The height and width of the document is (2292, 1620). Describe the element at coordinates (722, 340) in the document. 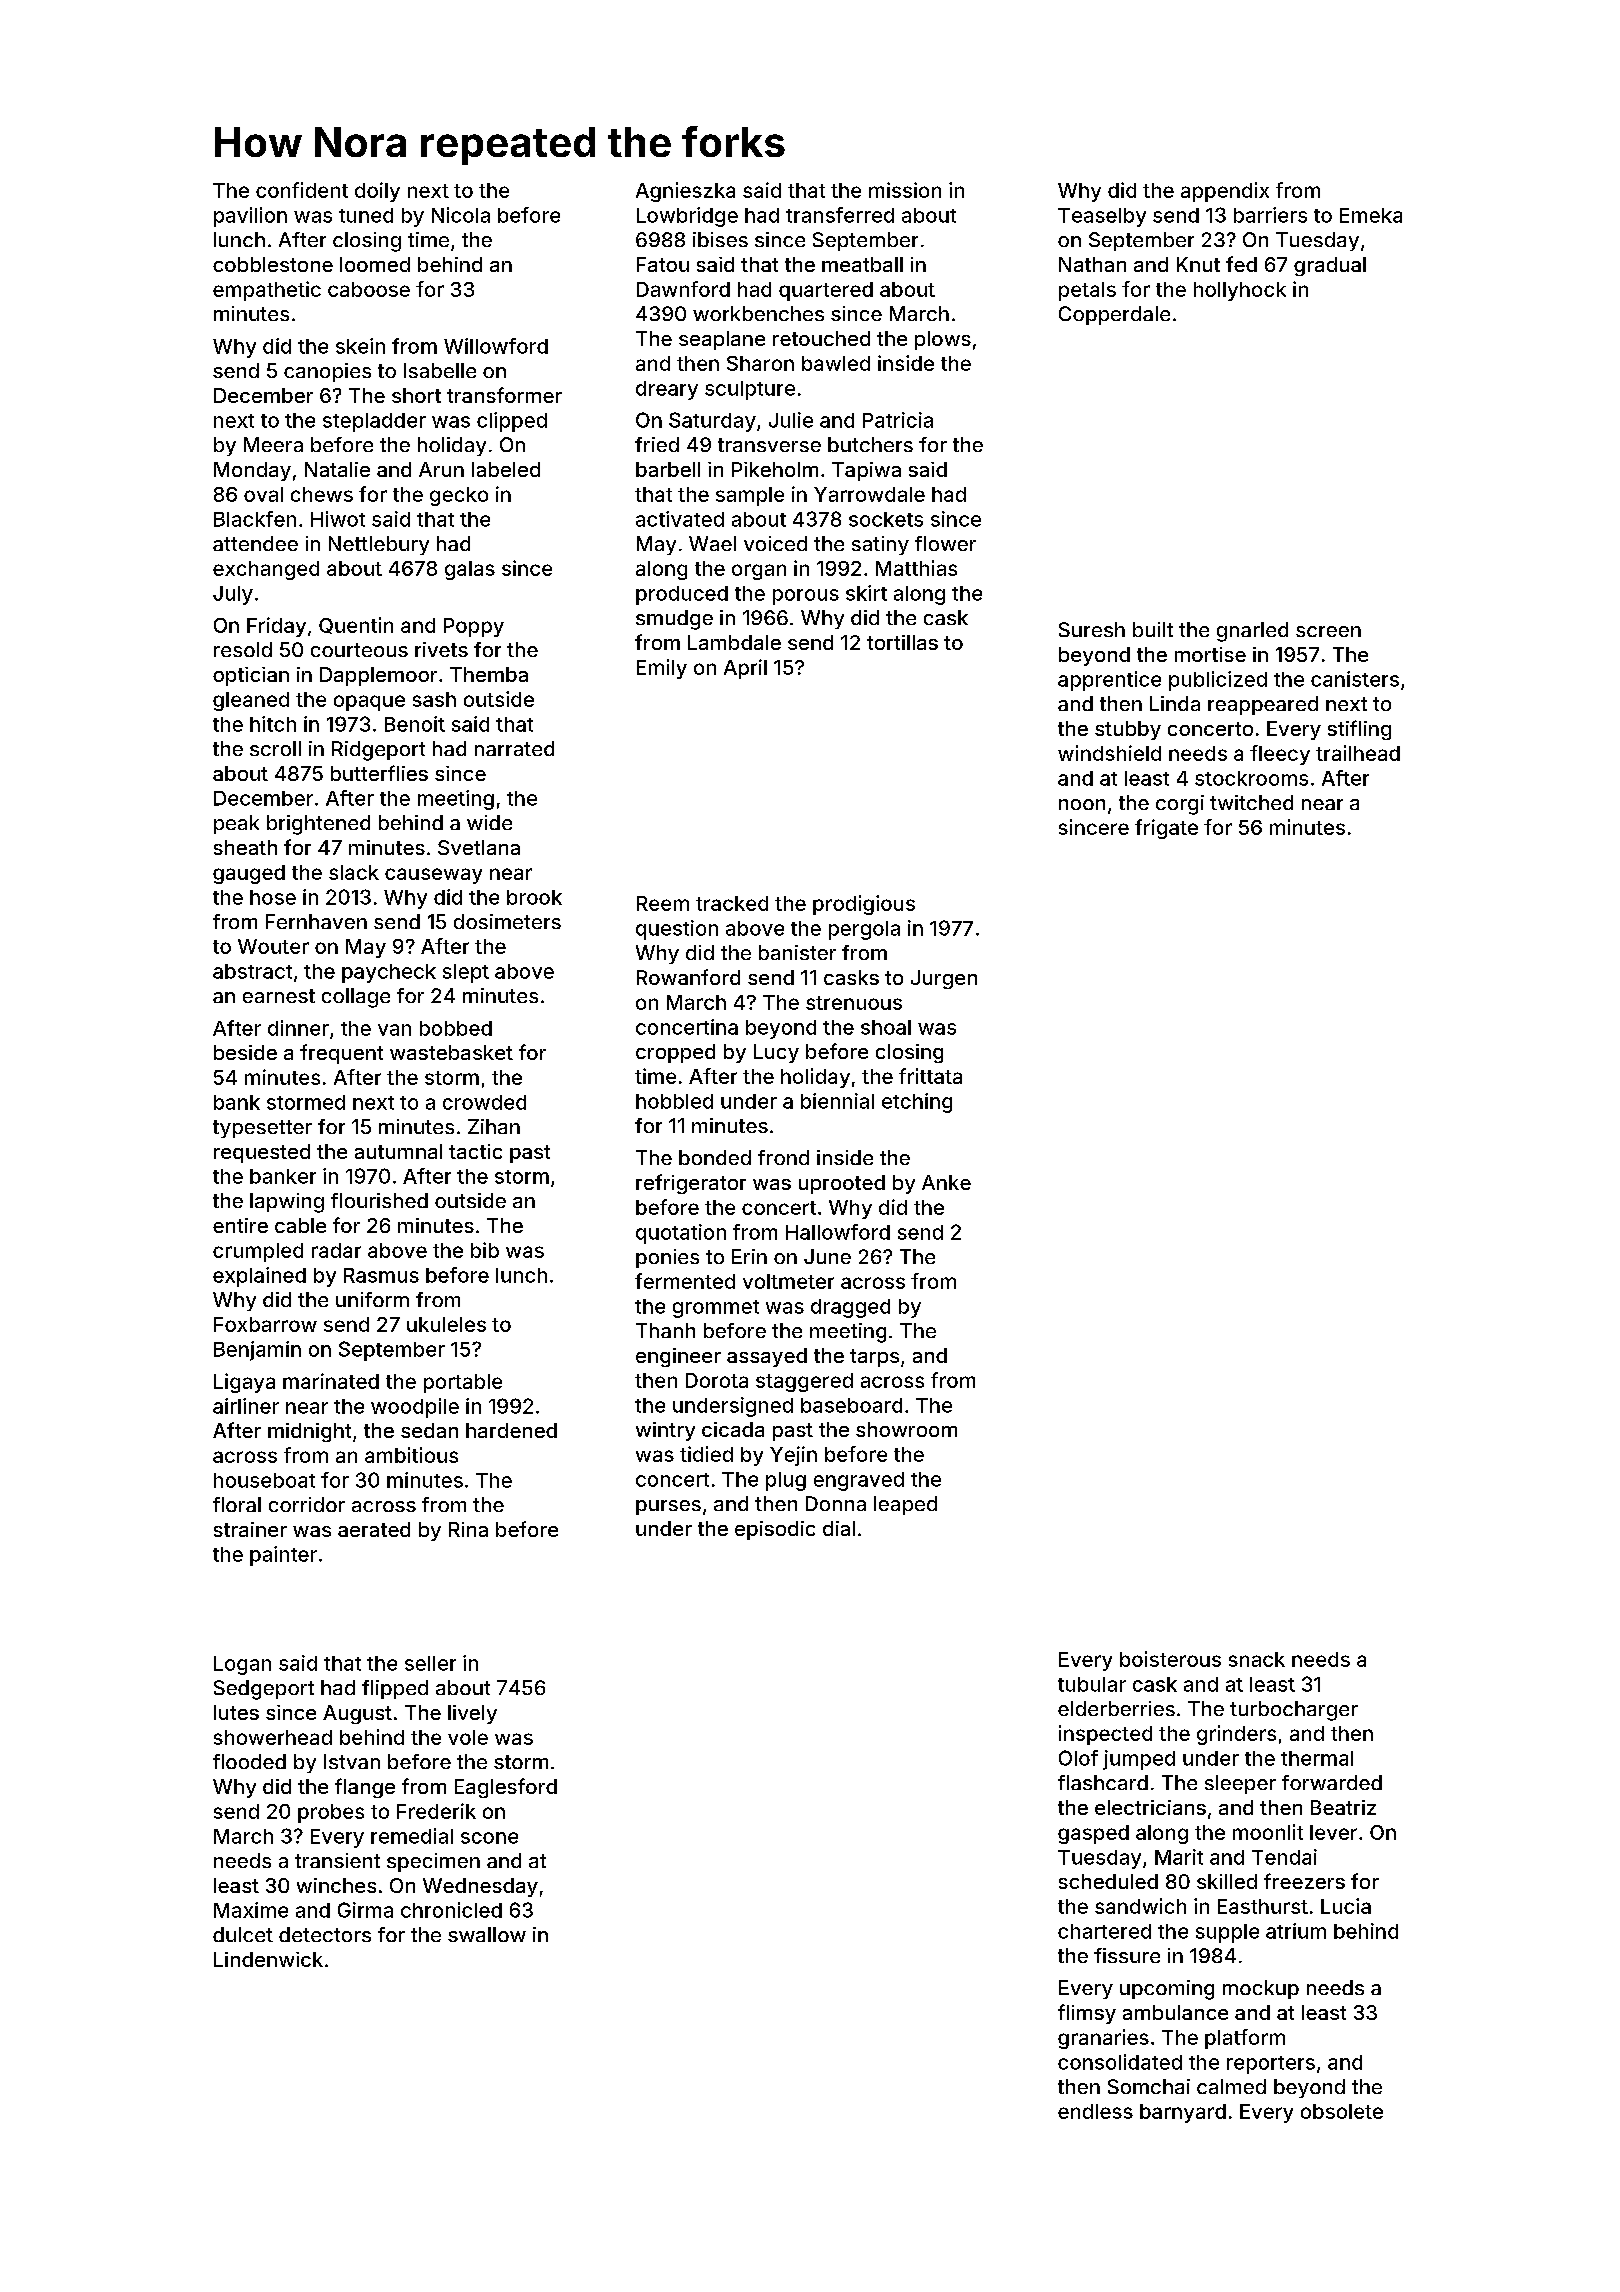

I see `seaplane` at that location.
